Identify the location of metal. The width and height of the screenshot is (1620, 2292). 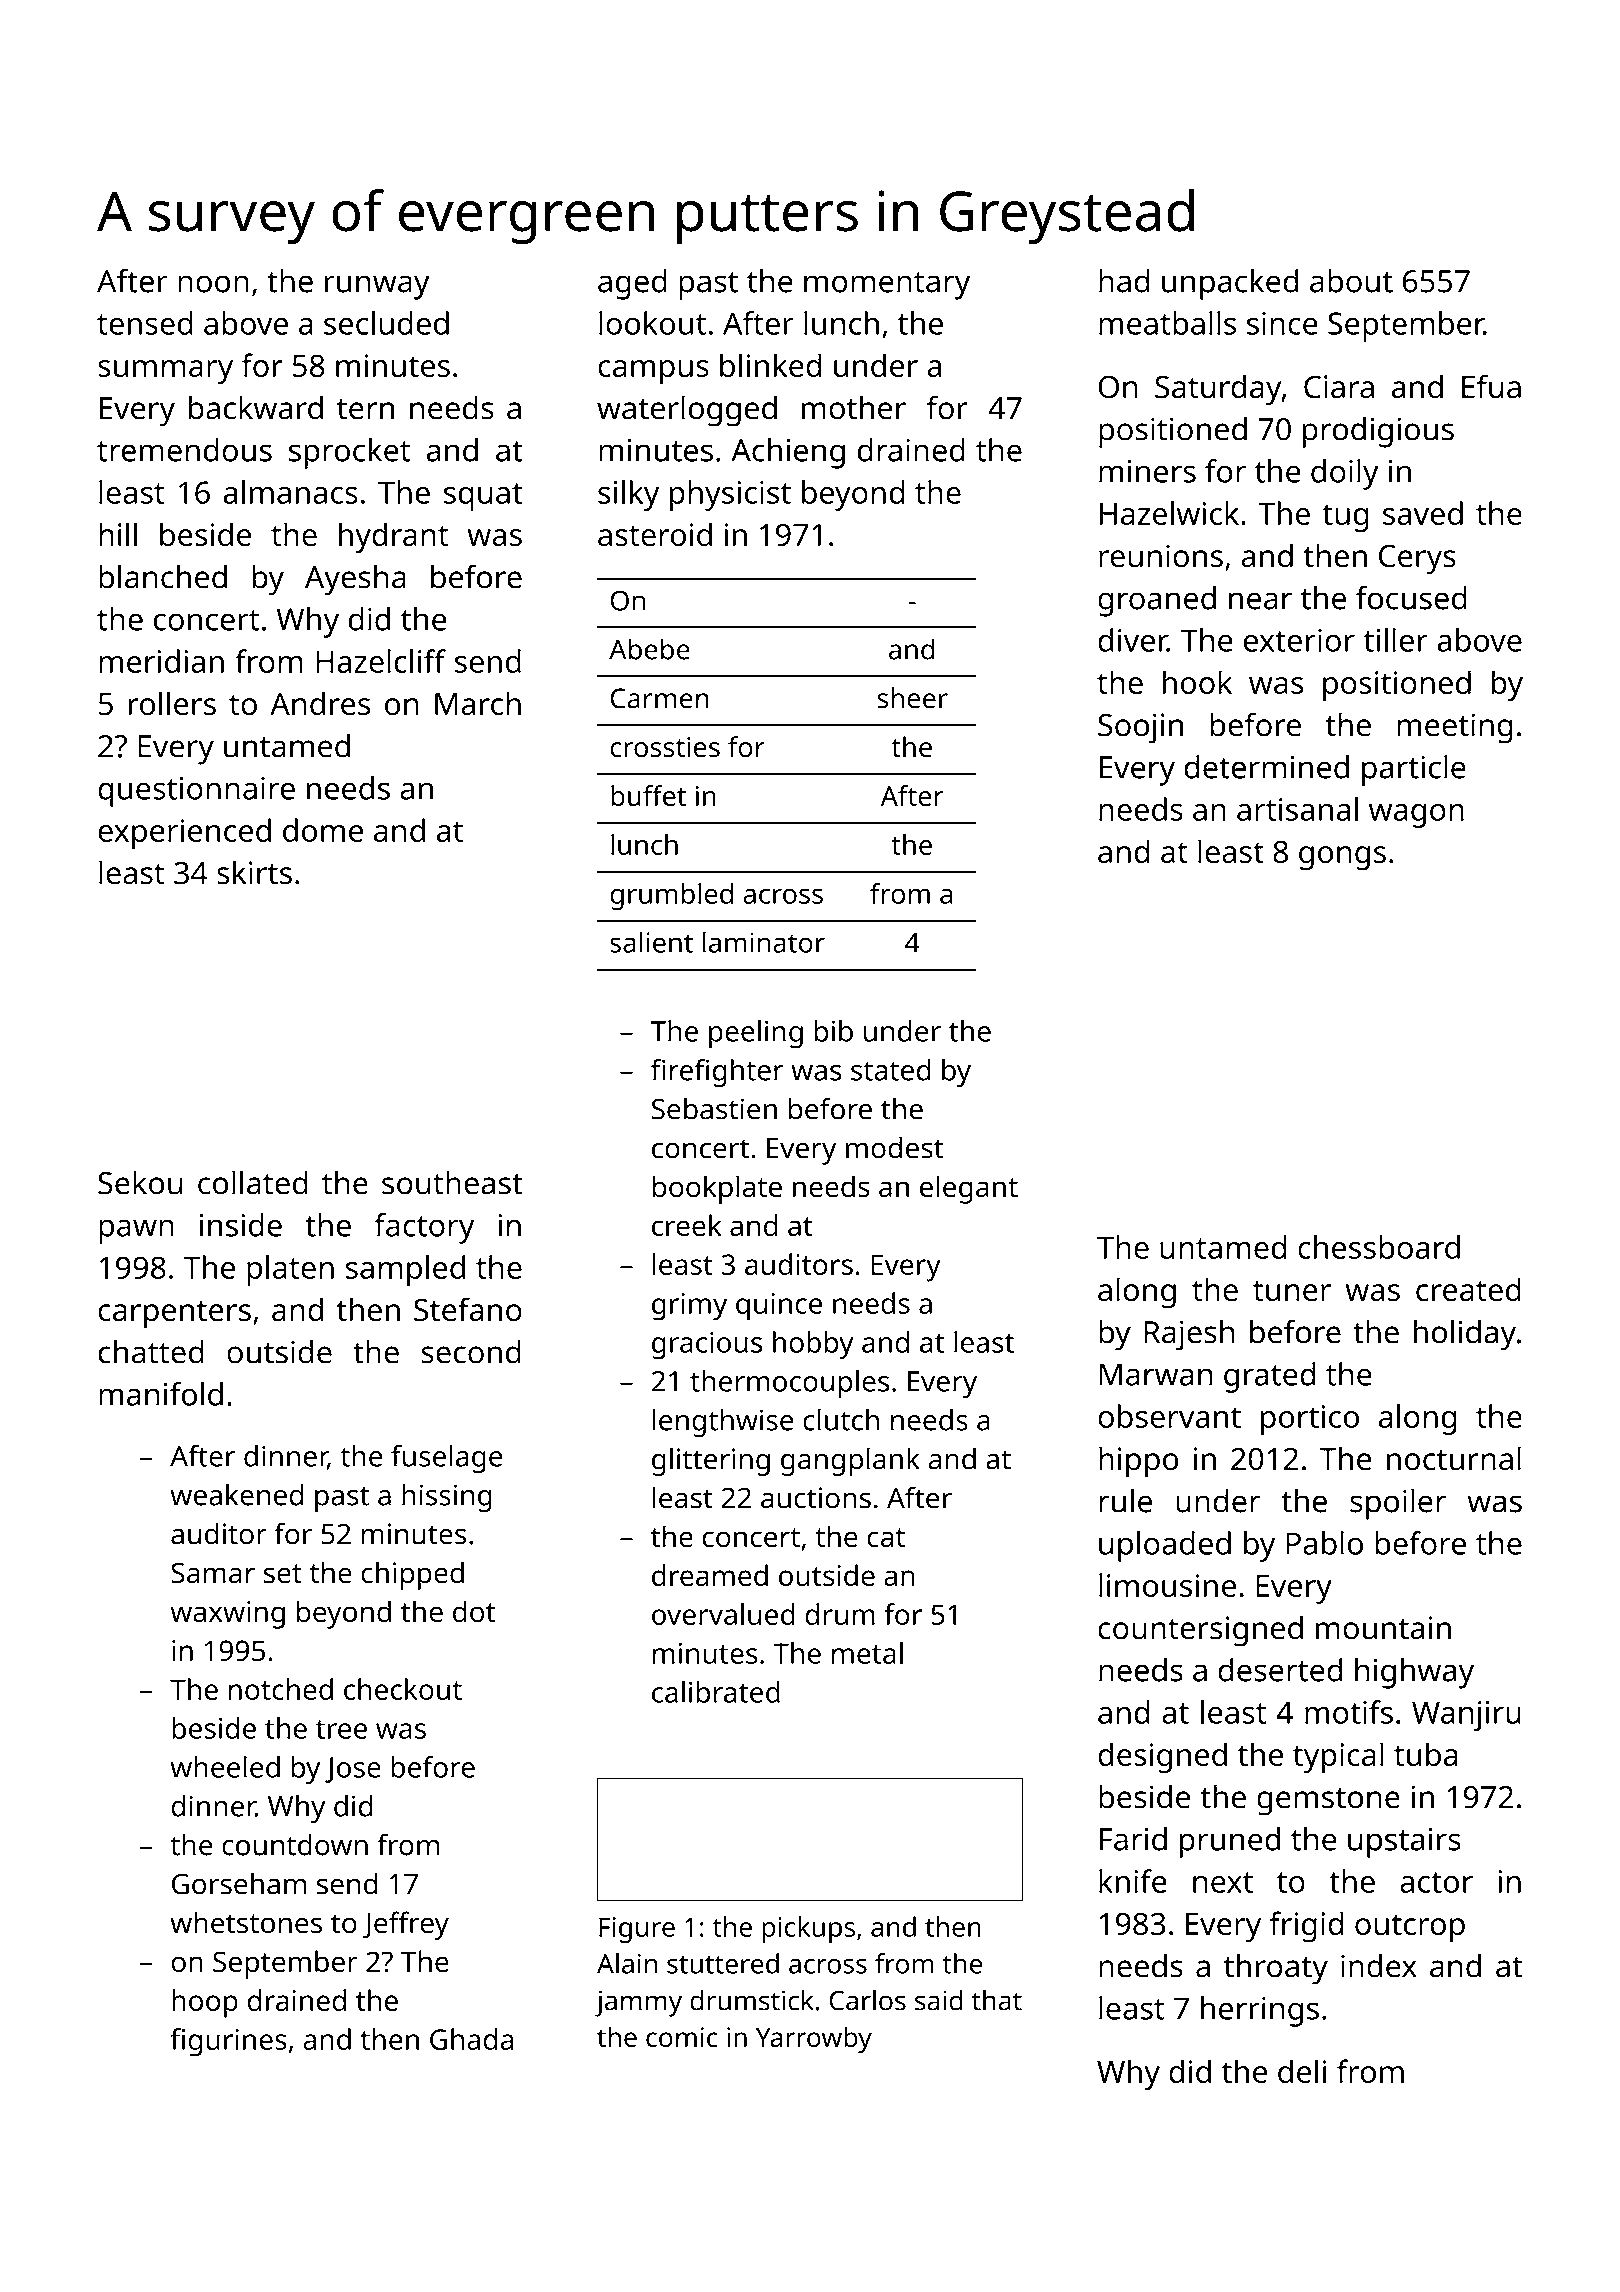
(867, 1653).
